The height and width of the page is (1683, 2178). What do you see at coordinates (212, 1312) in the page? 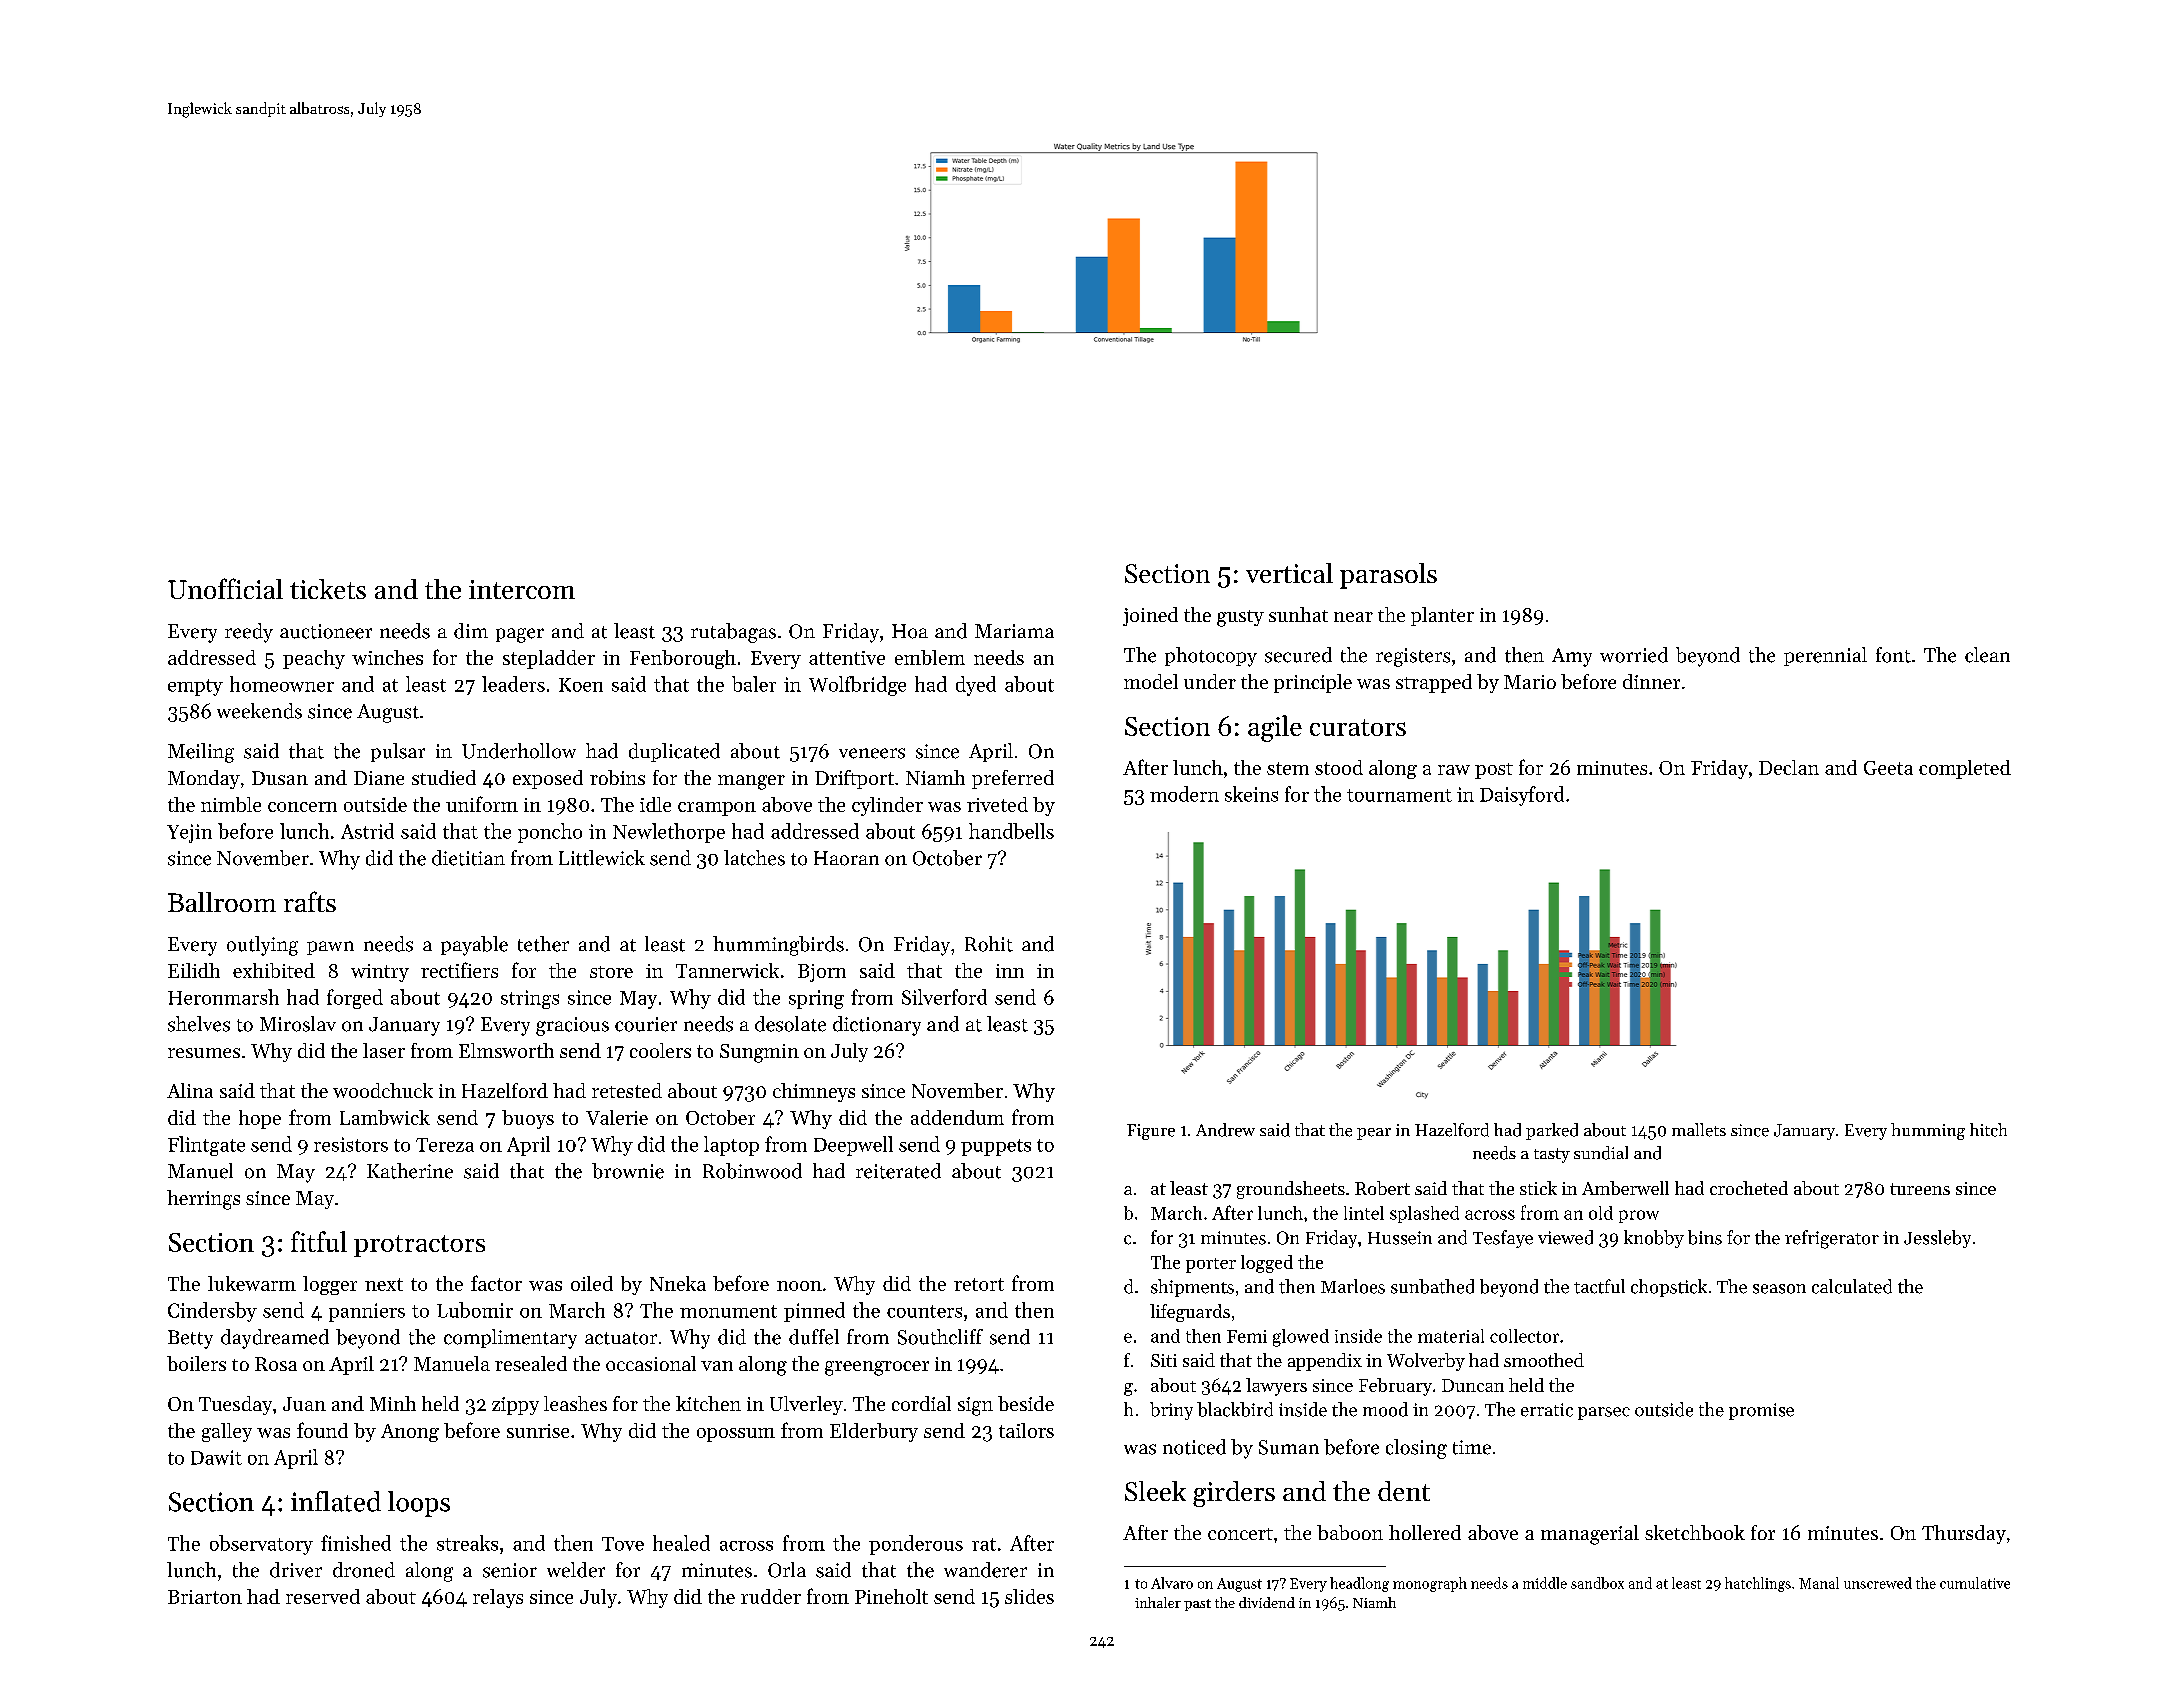
I see `Cindersby` at bounding box center [212, 1312].
